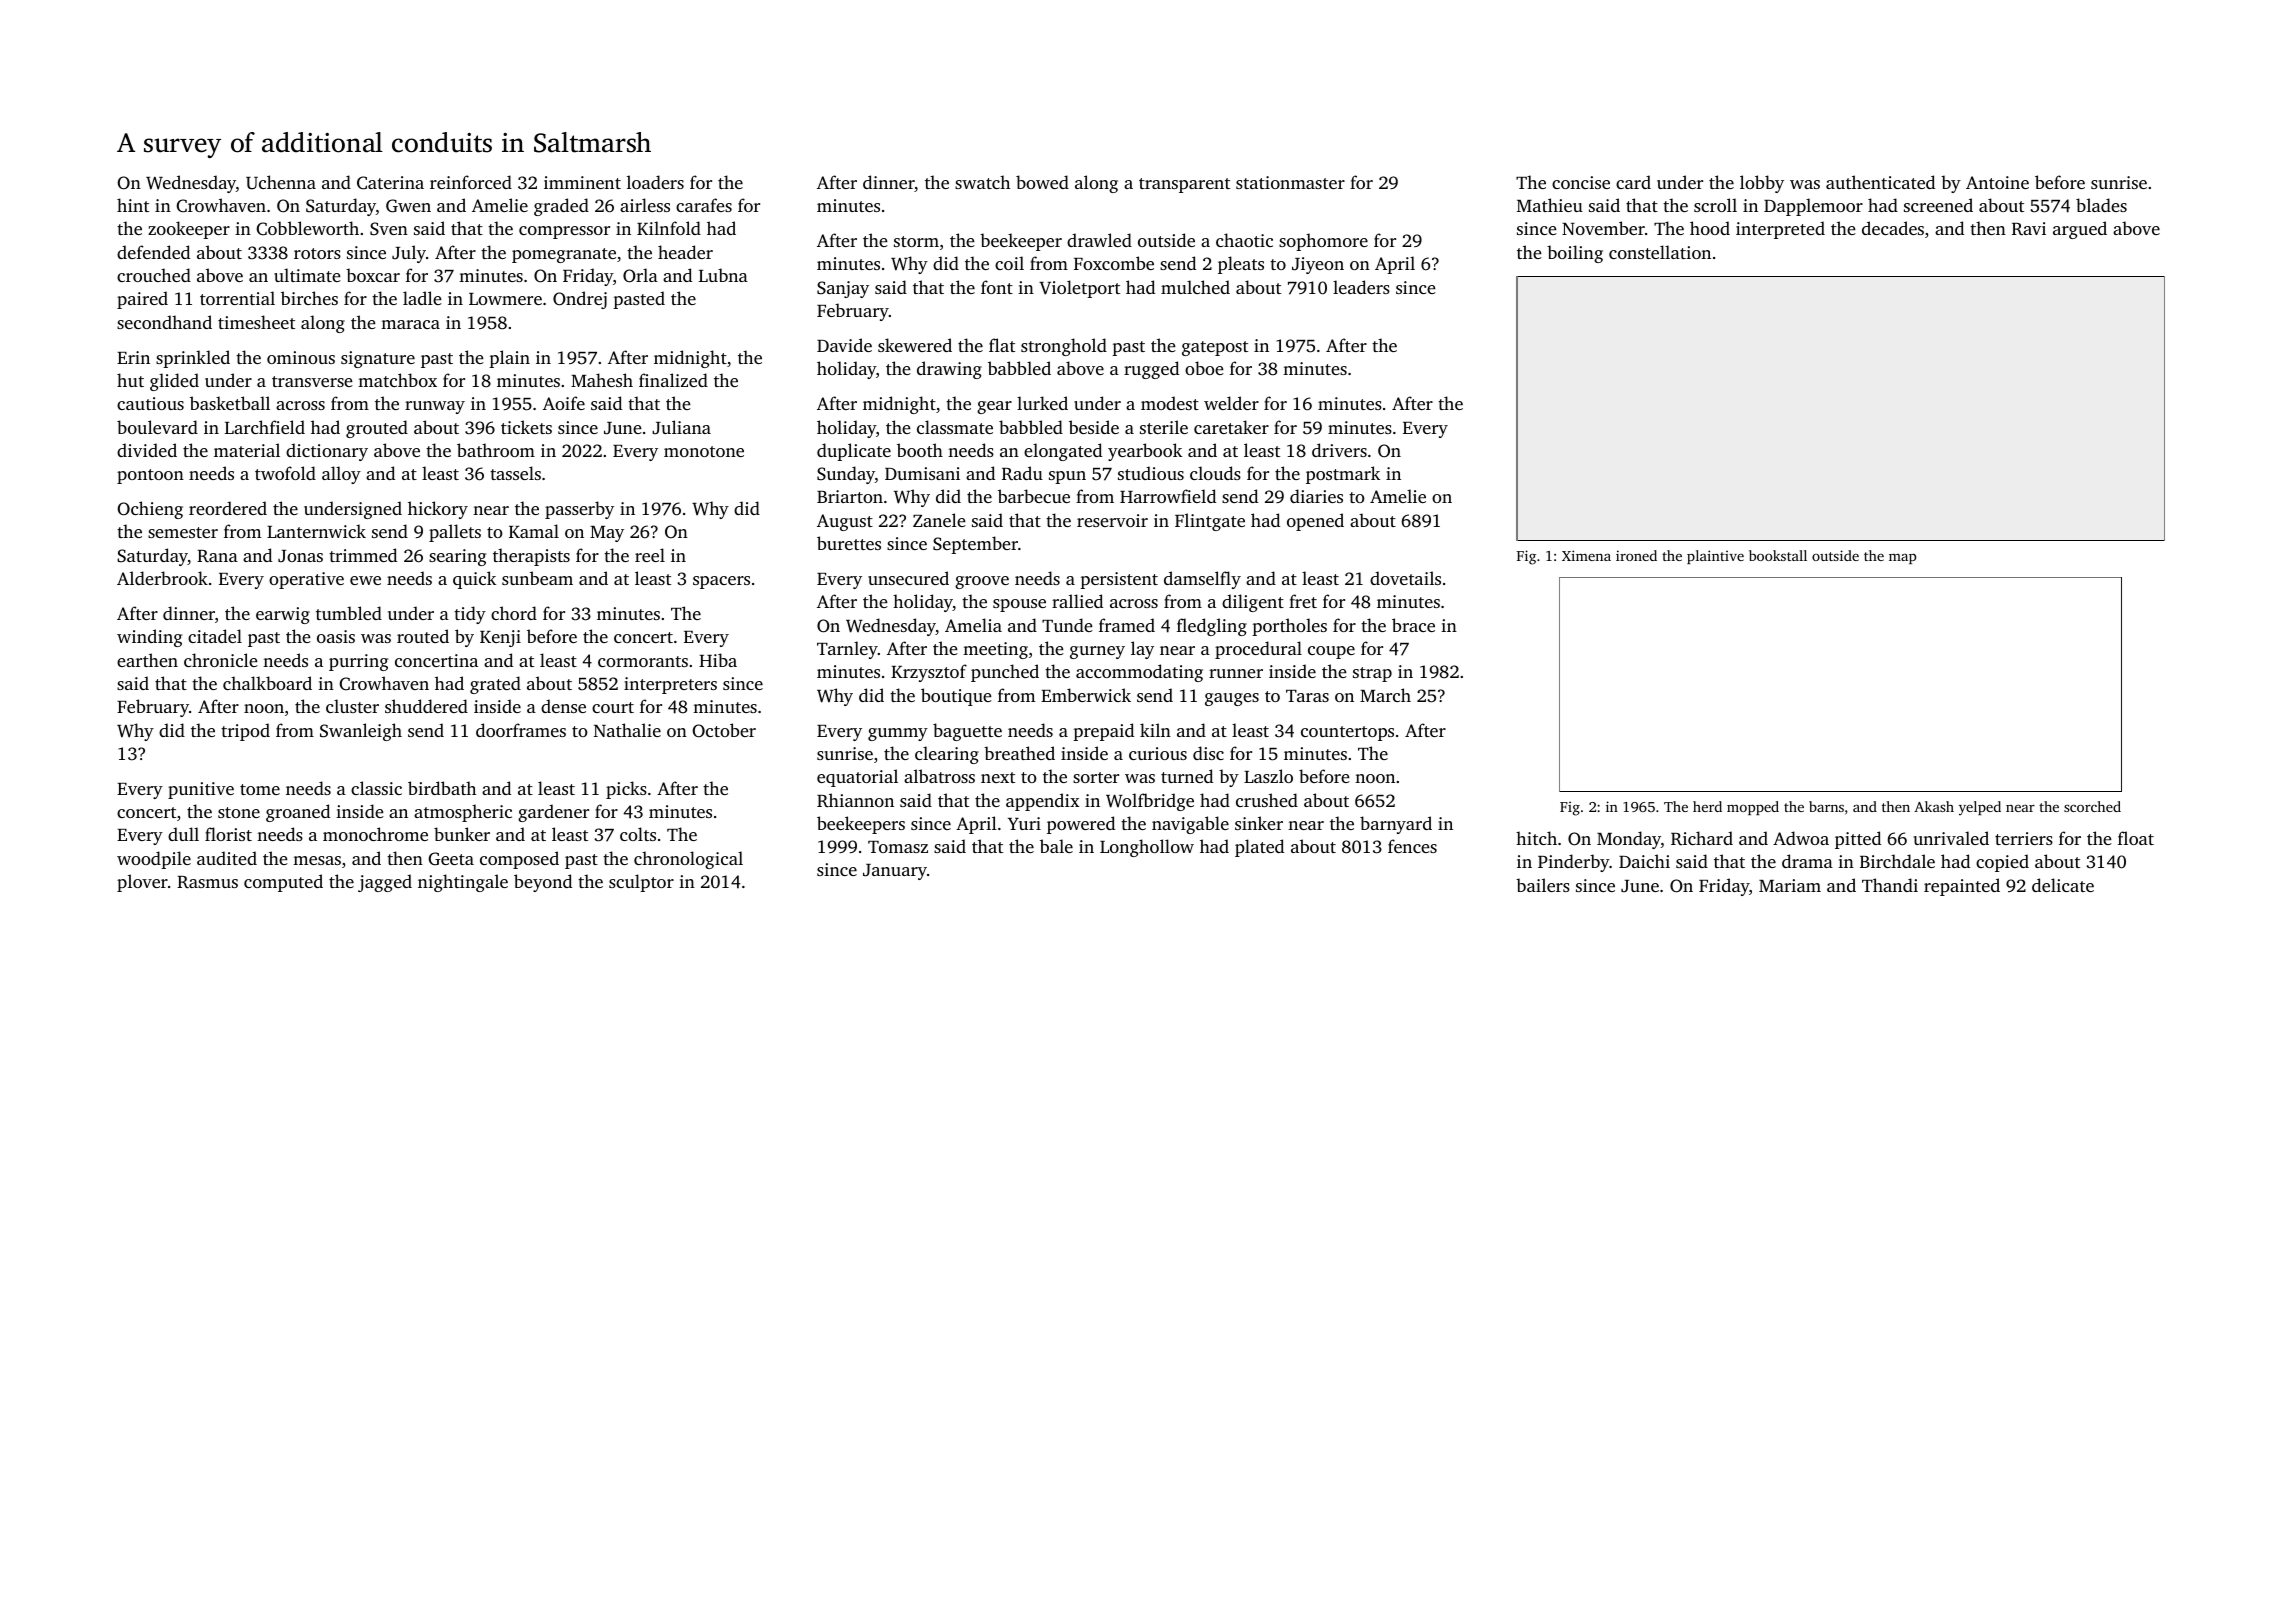 The image size is (2282, 1614). What do you see at coordinates (1413, 625) in the screenshot?
I see `brace` at bounding box center [1413, 625].
